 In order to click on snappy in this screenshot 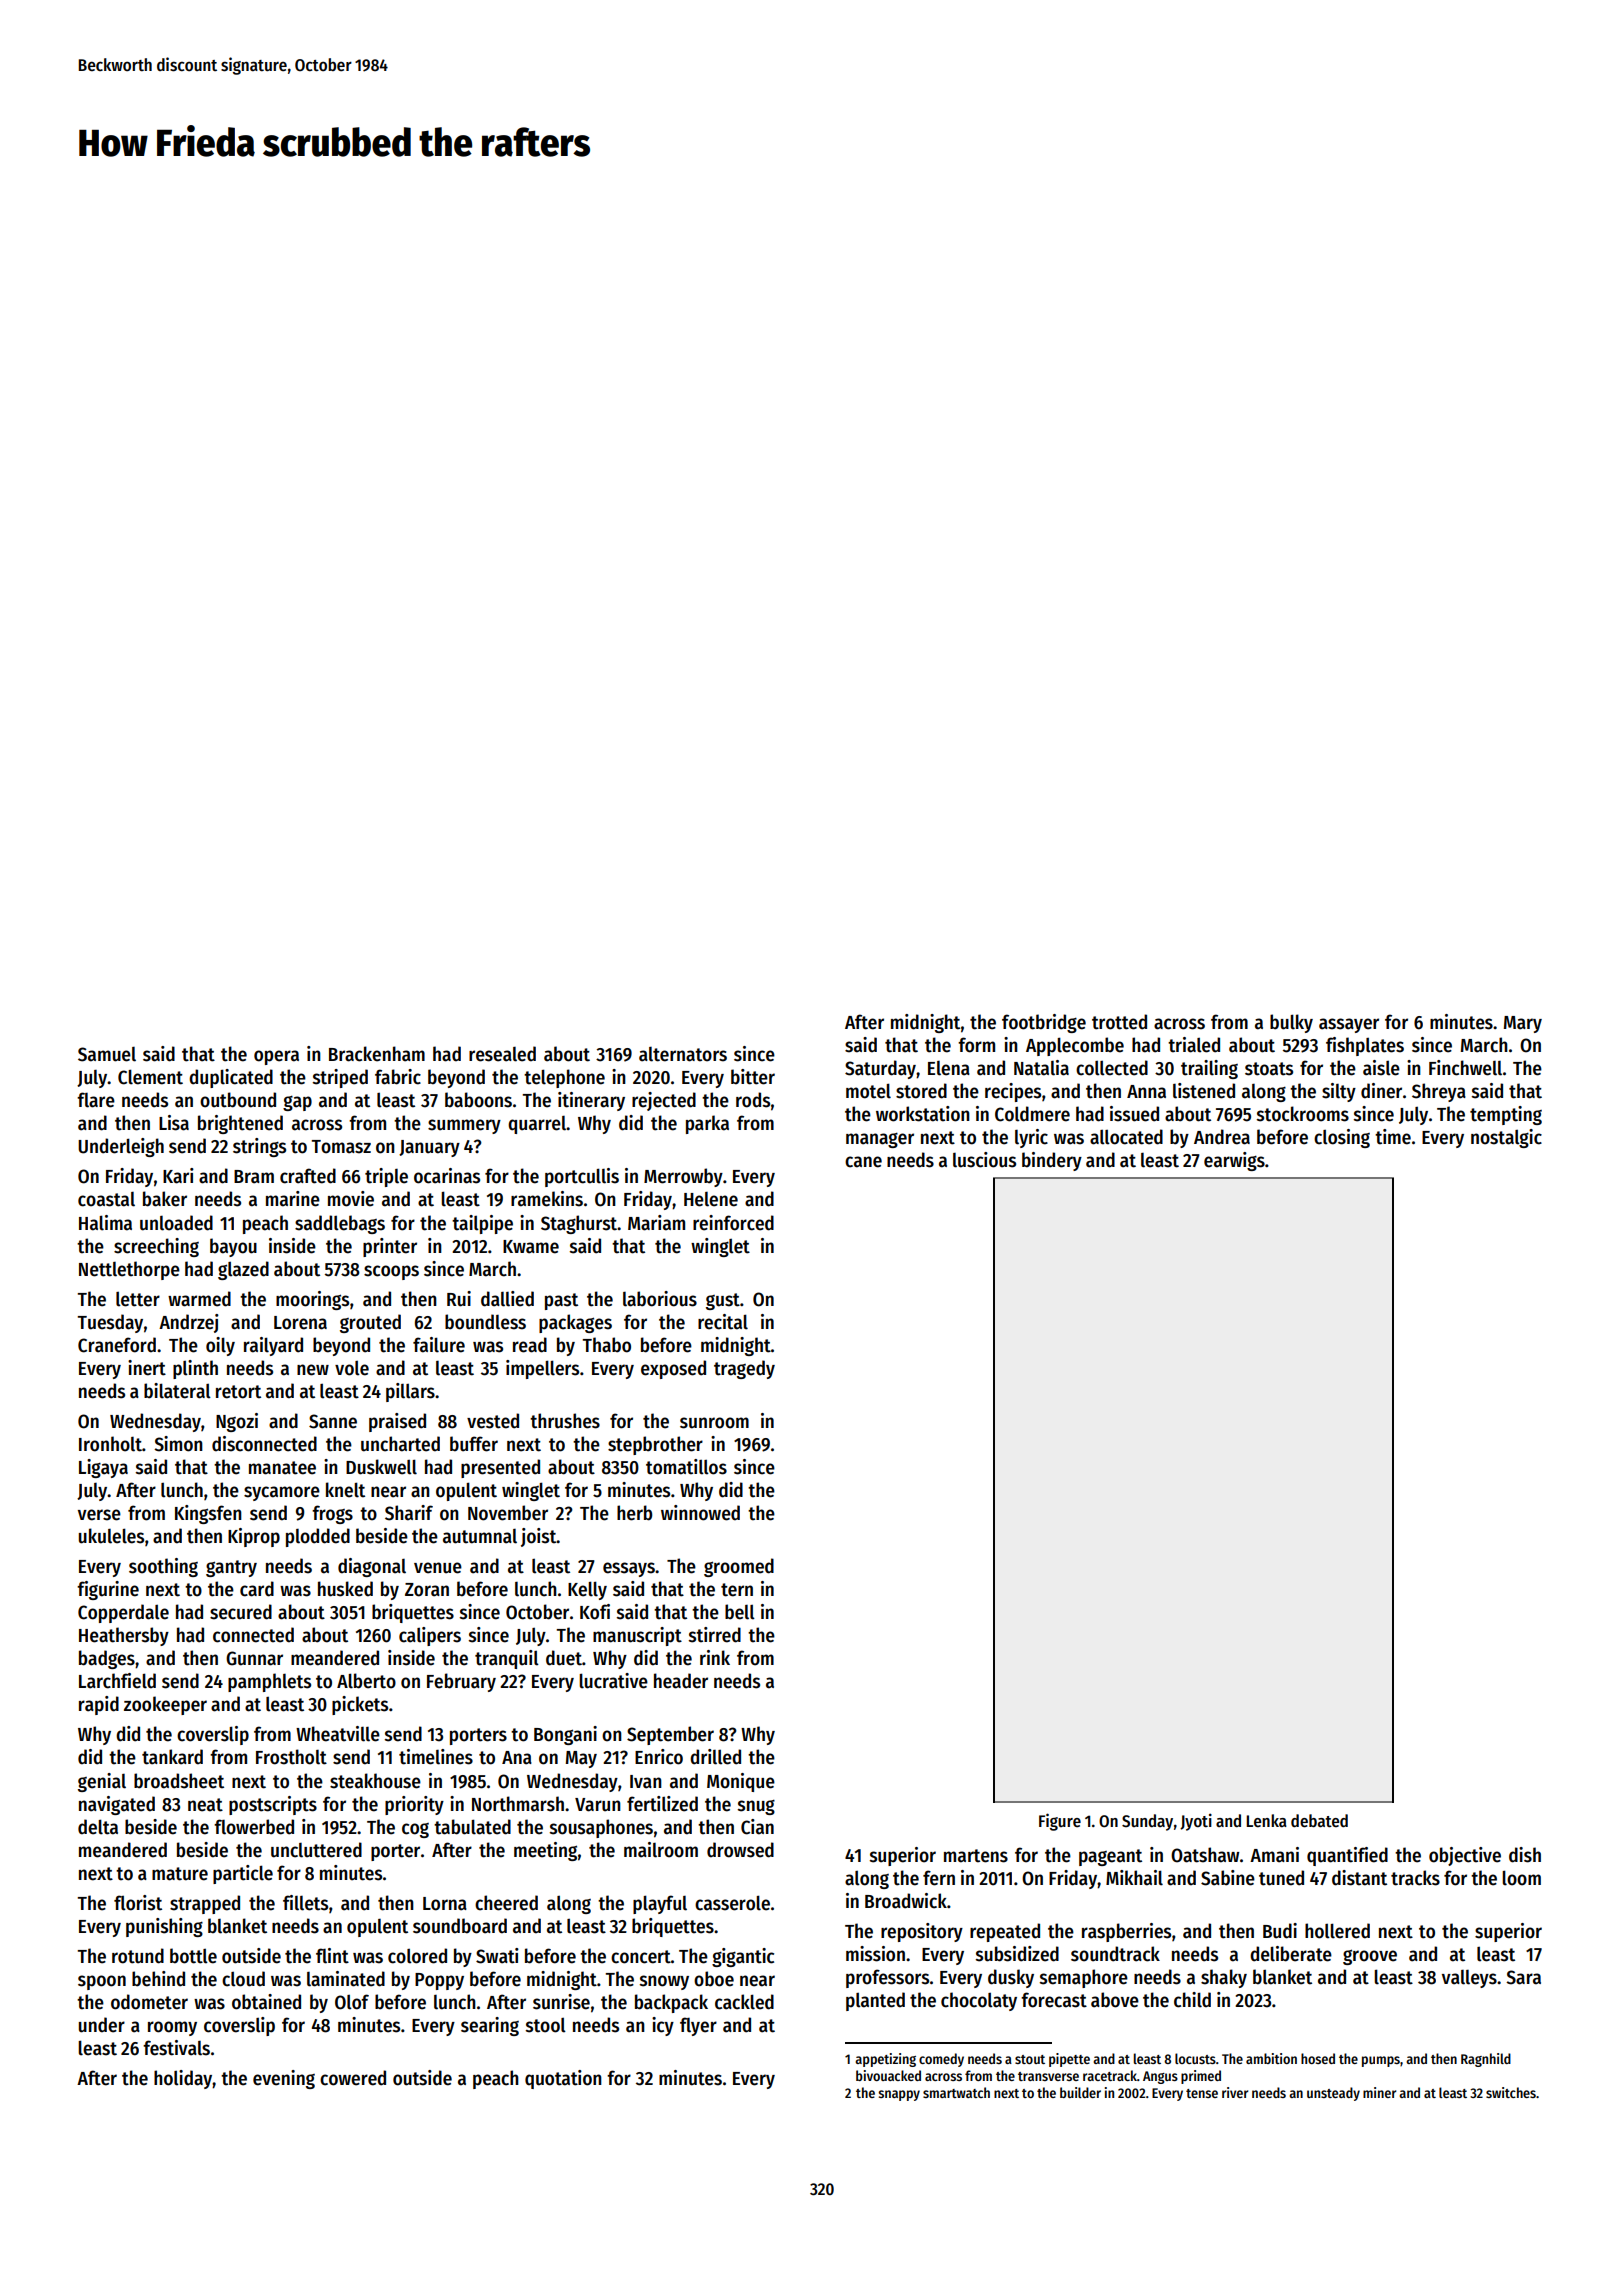, I will do `click(899, 2095)`.
